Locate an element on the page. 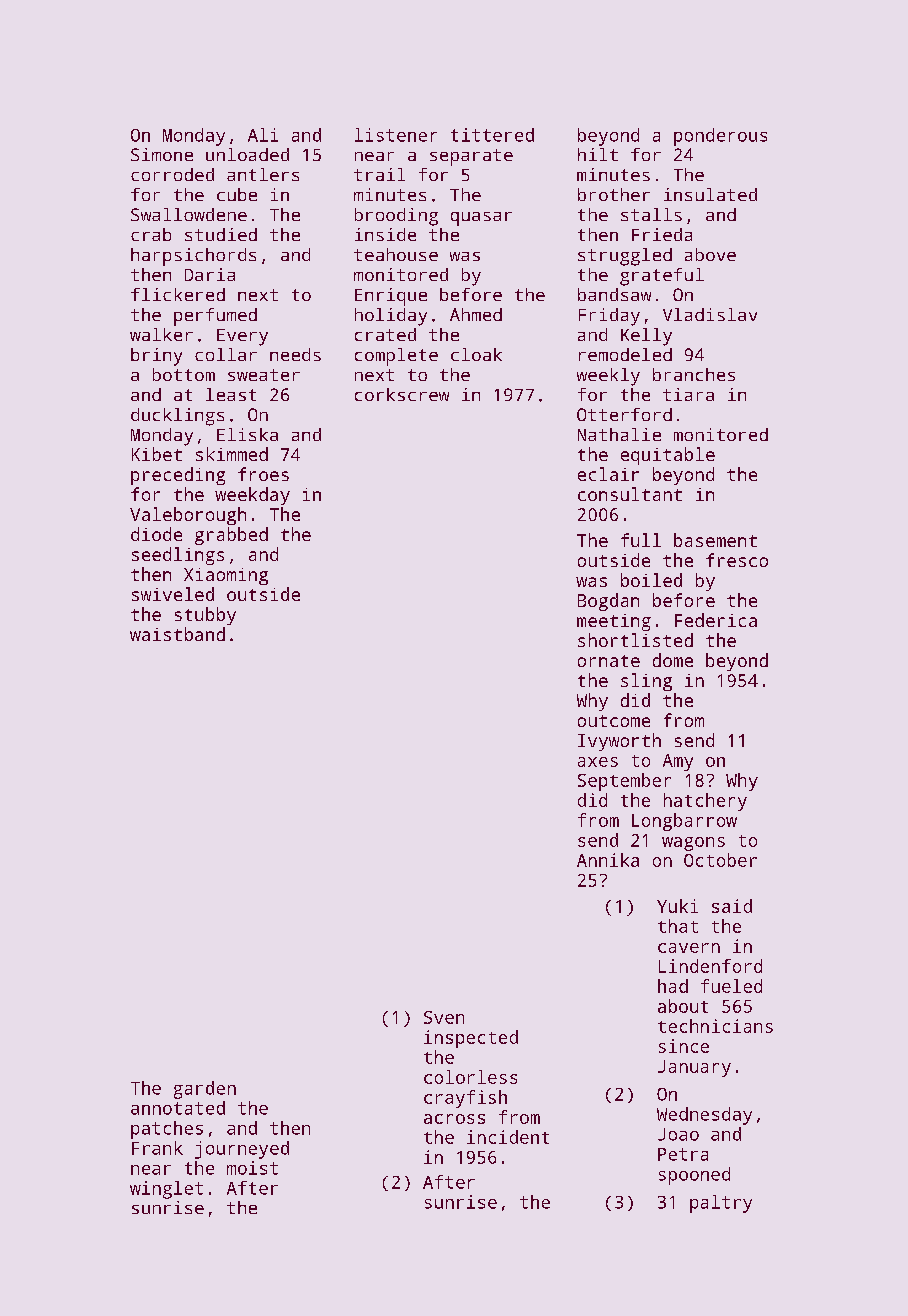 This document has width=908, height=1316. hilt is located at coordinates (598, 154).
